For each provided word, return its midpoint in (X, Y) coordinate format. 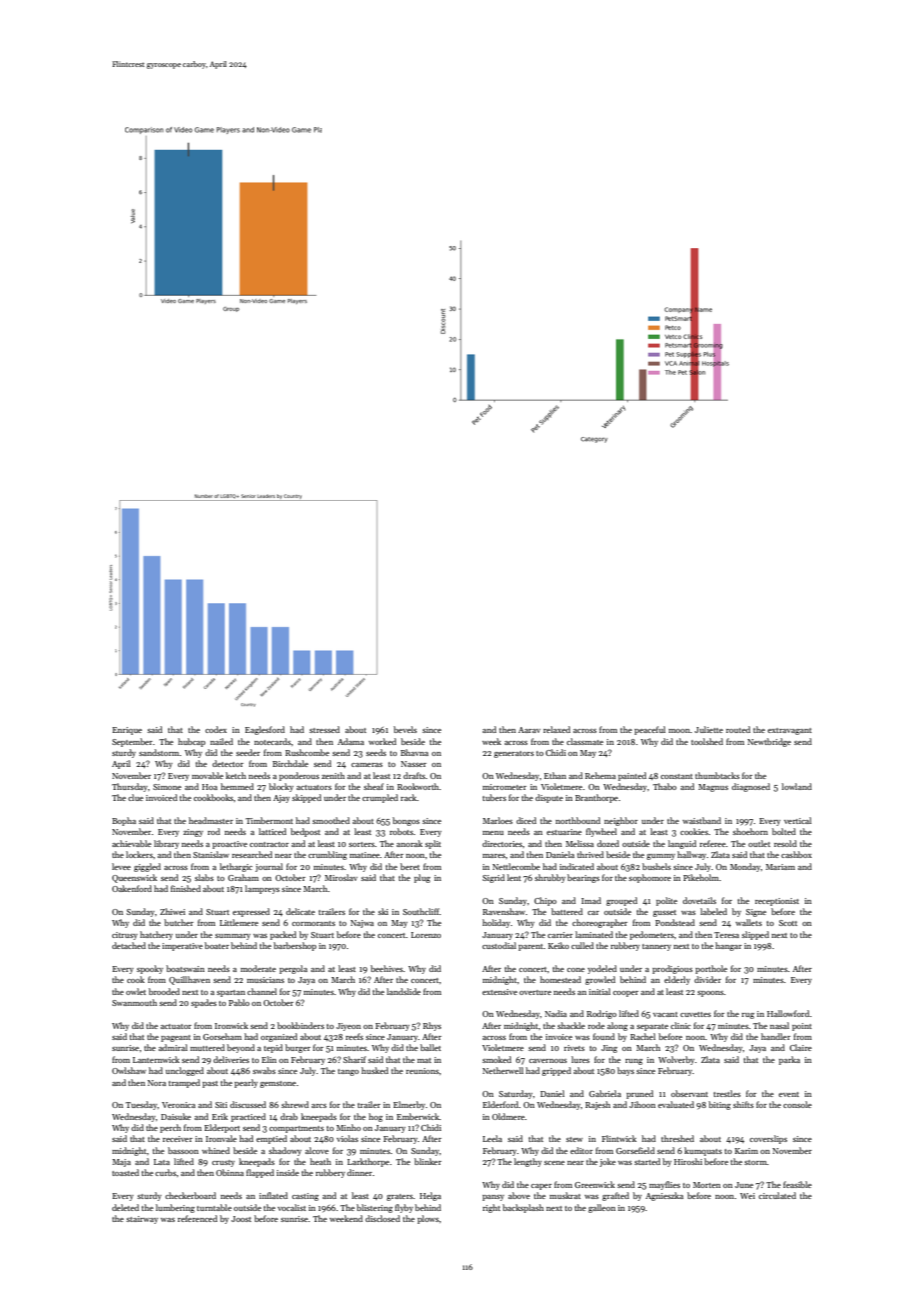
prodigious (672, 969)
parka (789, 1060)
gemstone (278, 1084)
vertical (798, 820)
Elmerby (409, 1105)
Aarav (529, 730)
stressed (324, 729)
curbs (166, 1172)
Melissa (580, 843)
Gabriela (605, 1093)
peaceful (650, 730)
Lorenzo (426, 935)
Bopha (124, 821)
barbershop (295, 946)
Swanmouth (134, 1002)
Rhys (432, 1026)
